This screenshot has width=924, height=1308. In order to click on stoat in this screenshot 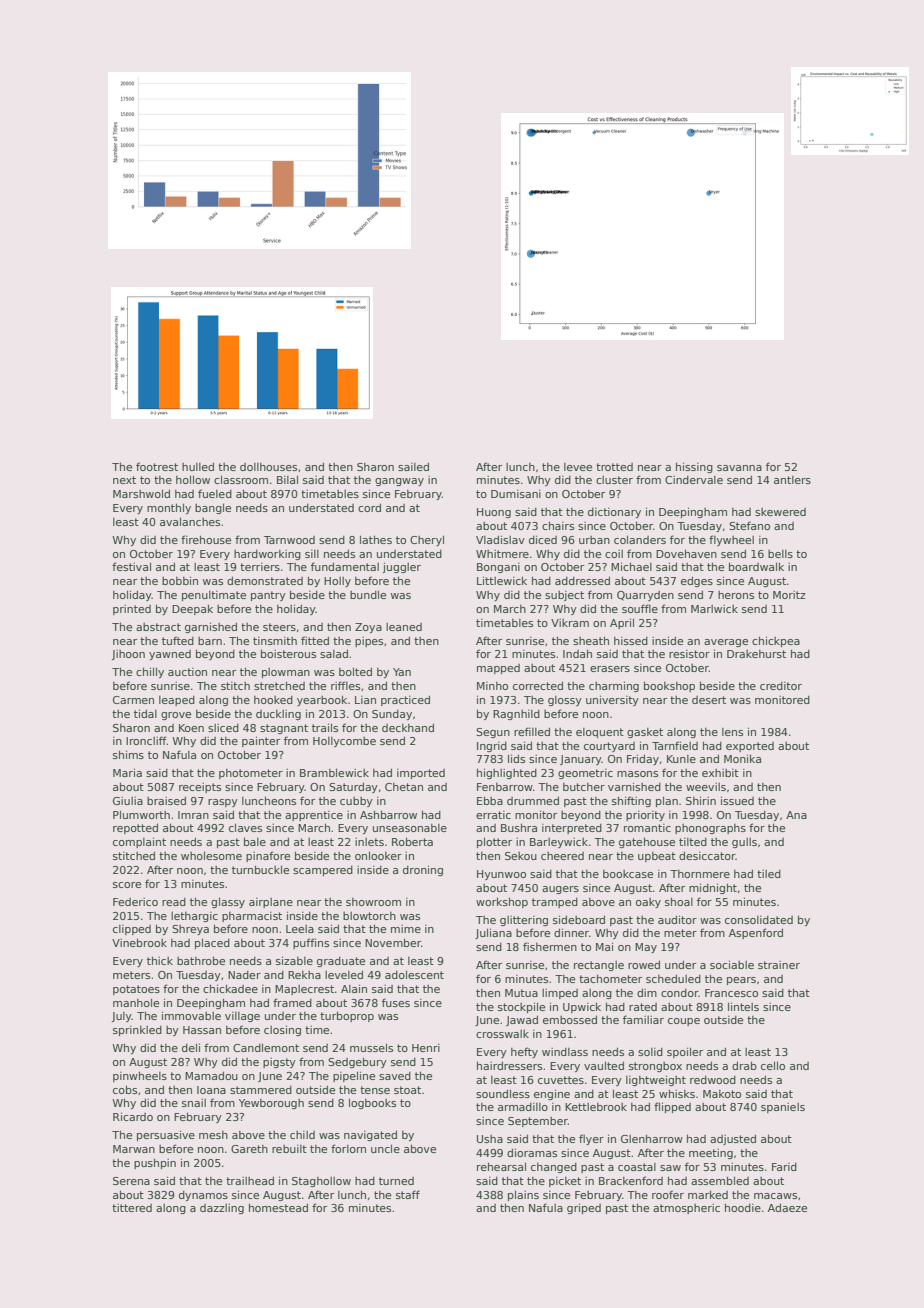, I will do `click(407, 1090)`.
